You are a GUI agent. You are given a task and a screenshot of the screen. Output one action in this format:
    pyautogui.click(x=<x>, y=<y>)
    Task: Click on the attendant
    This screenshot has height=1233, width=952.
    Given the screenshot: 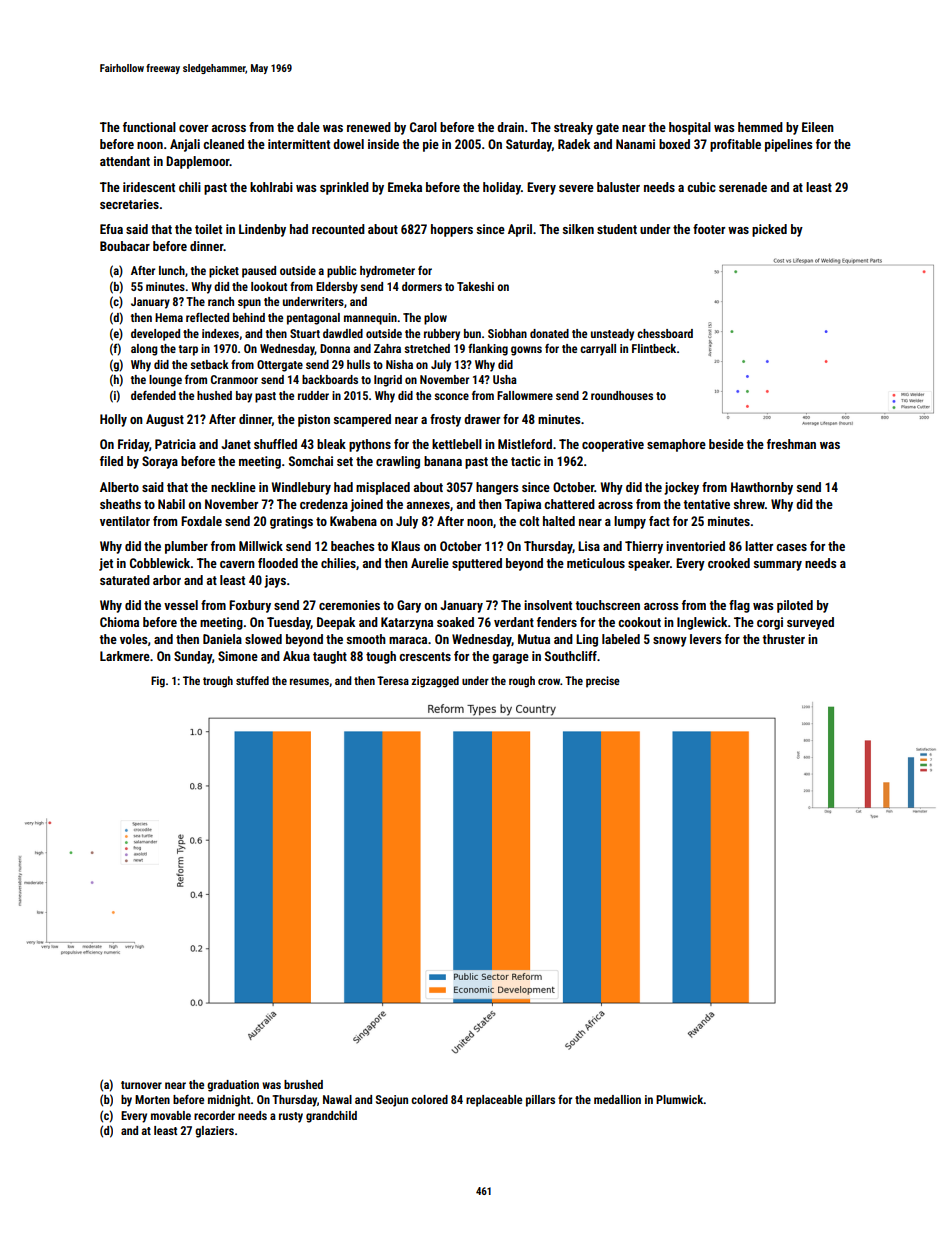 What is the action you would take?
    pyautogui.click(x=125, y=161)
